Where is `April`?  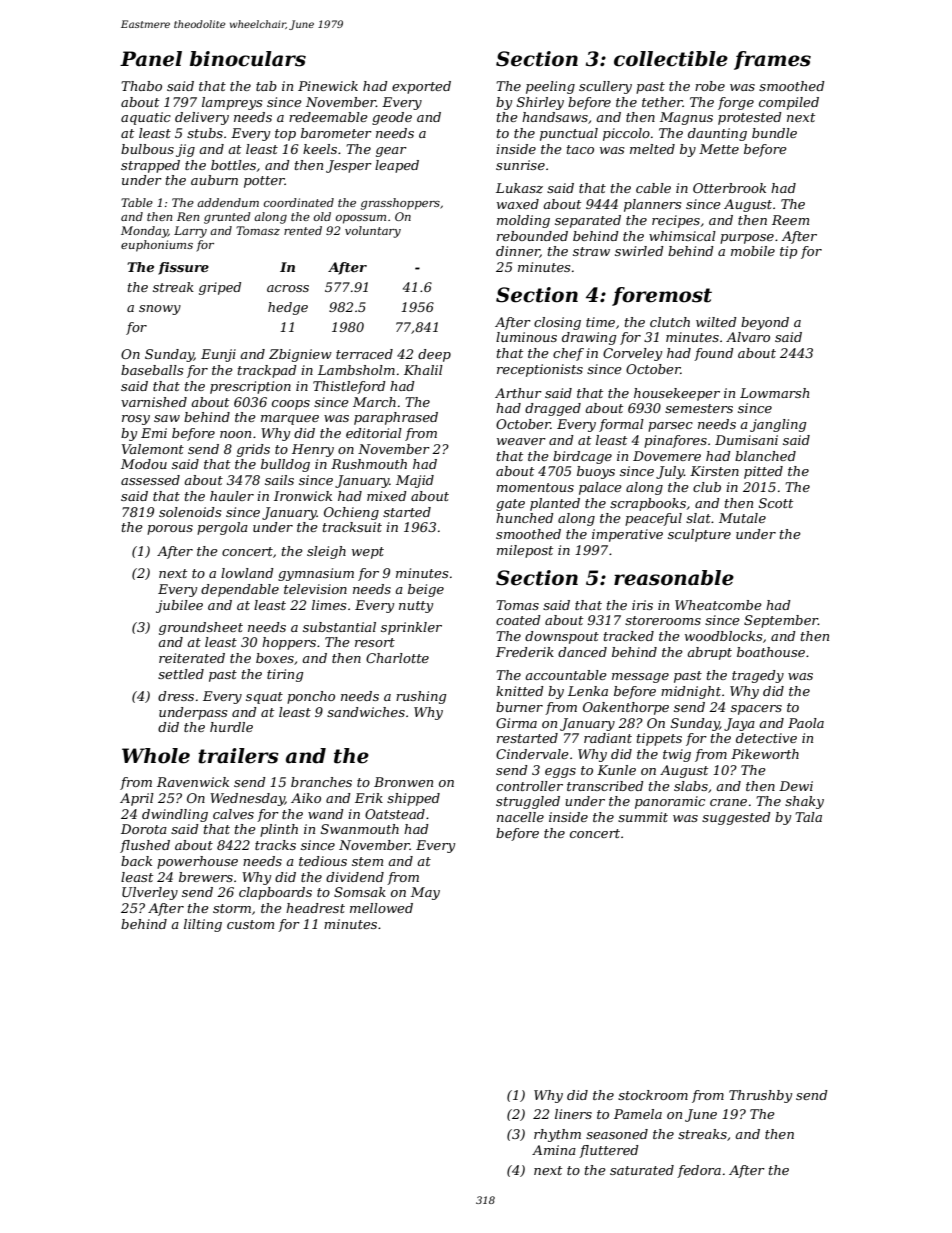 April is located at coordinates (137, 799).
